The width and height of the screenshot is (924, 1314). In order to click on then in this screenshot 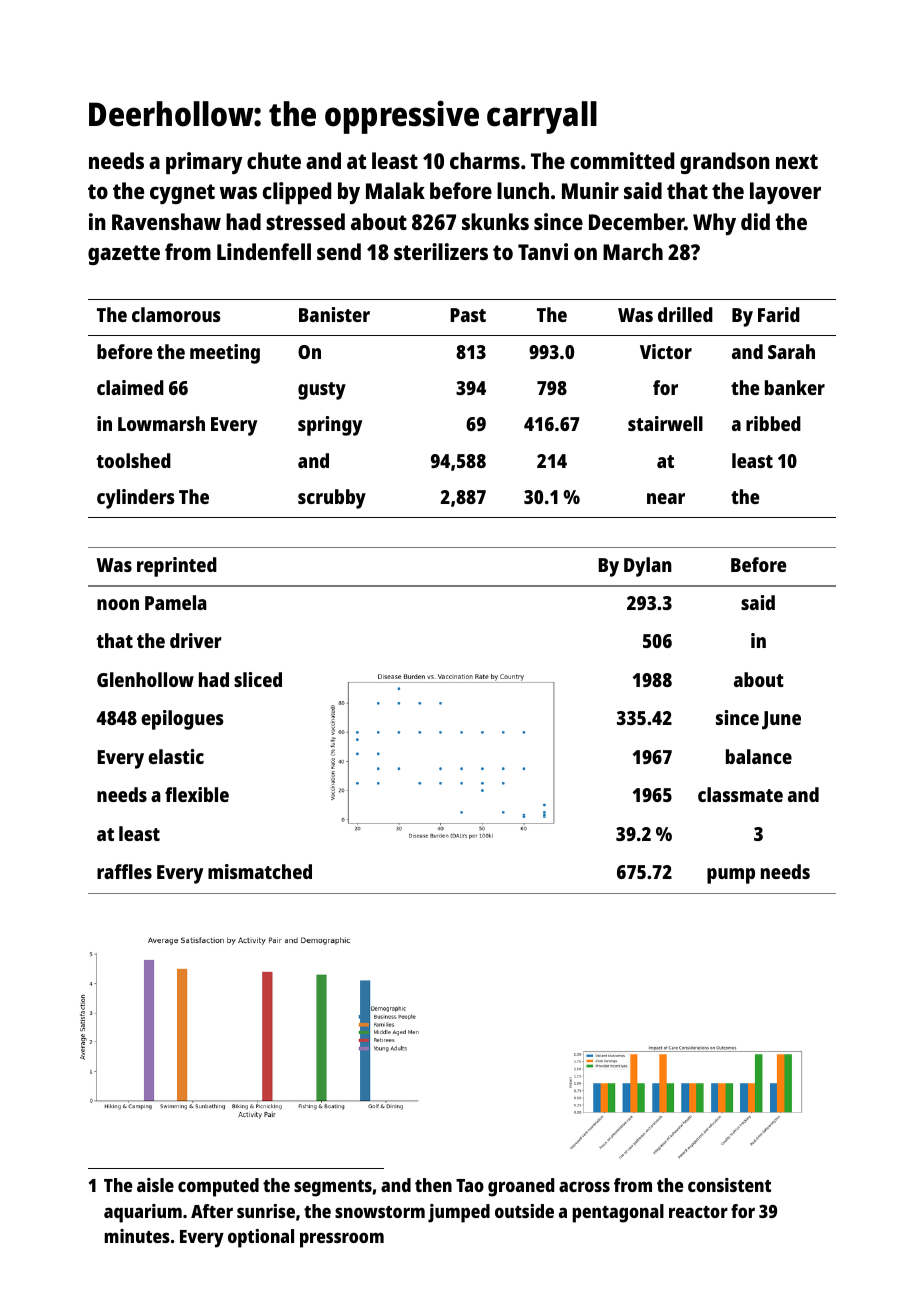, I will do `click(433, 1185)`.
